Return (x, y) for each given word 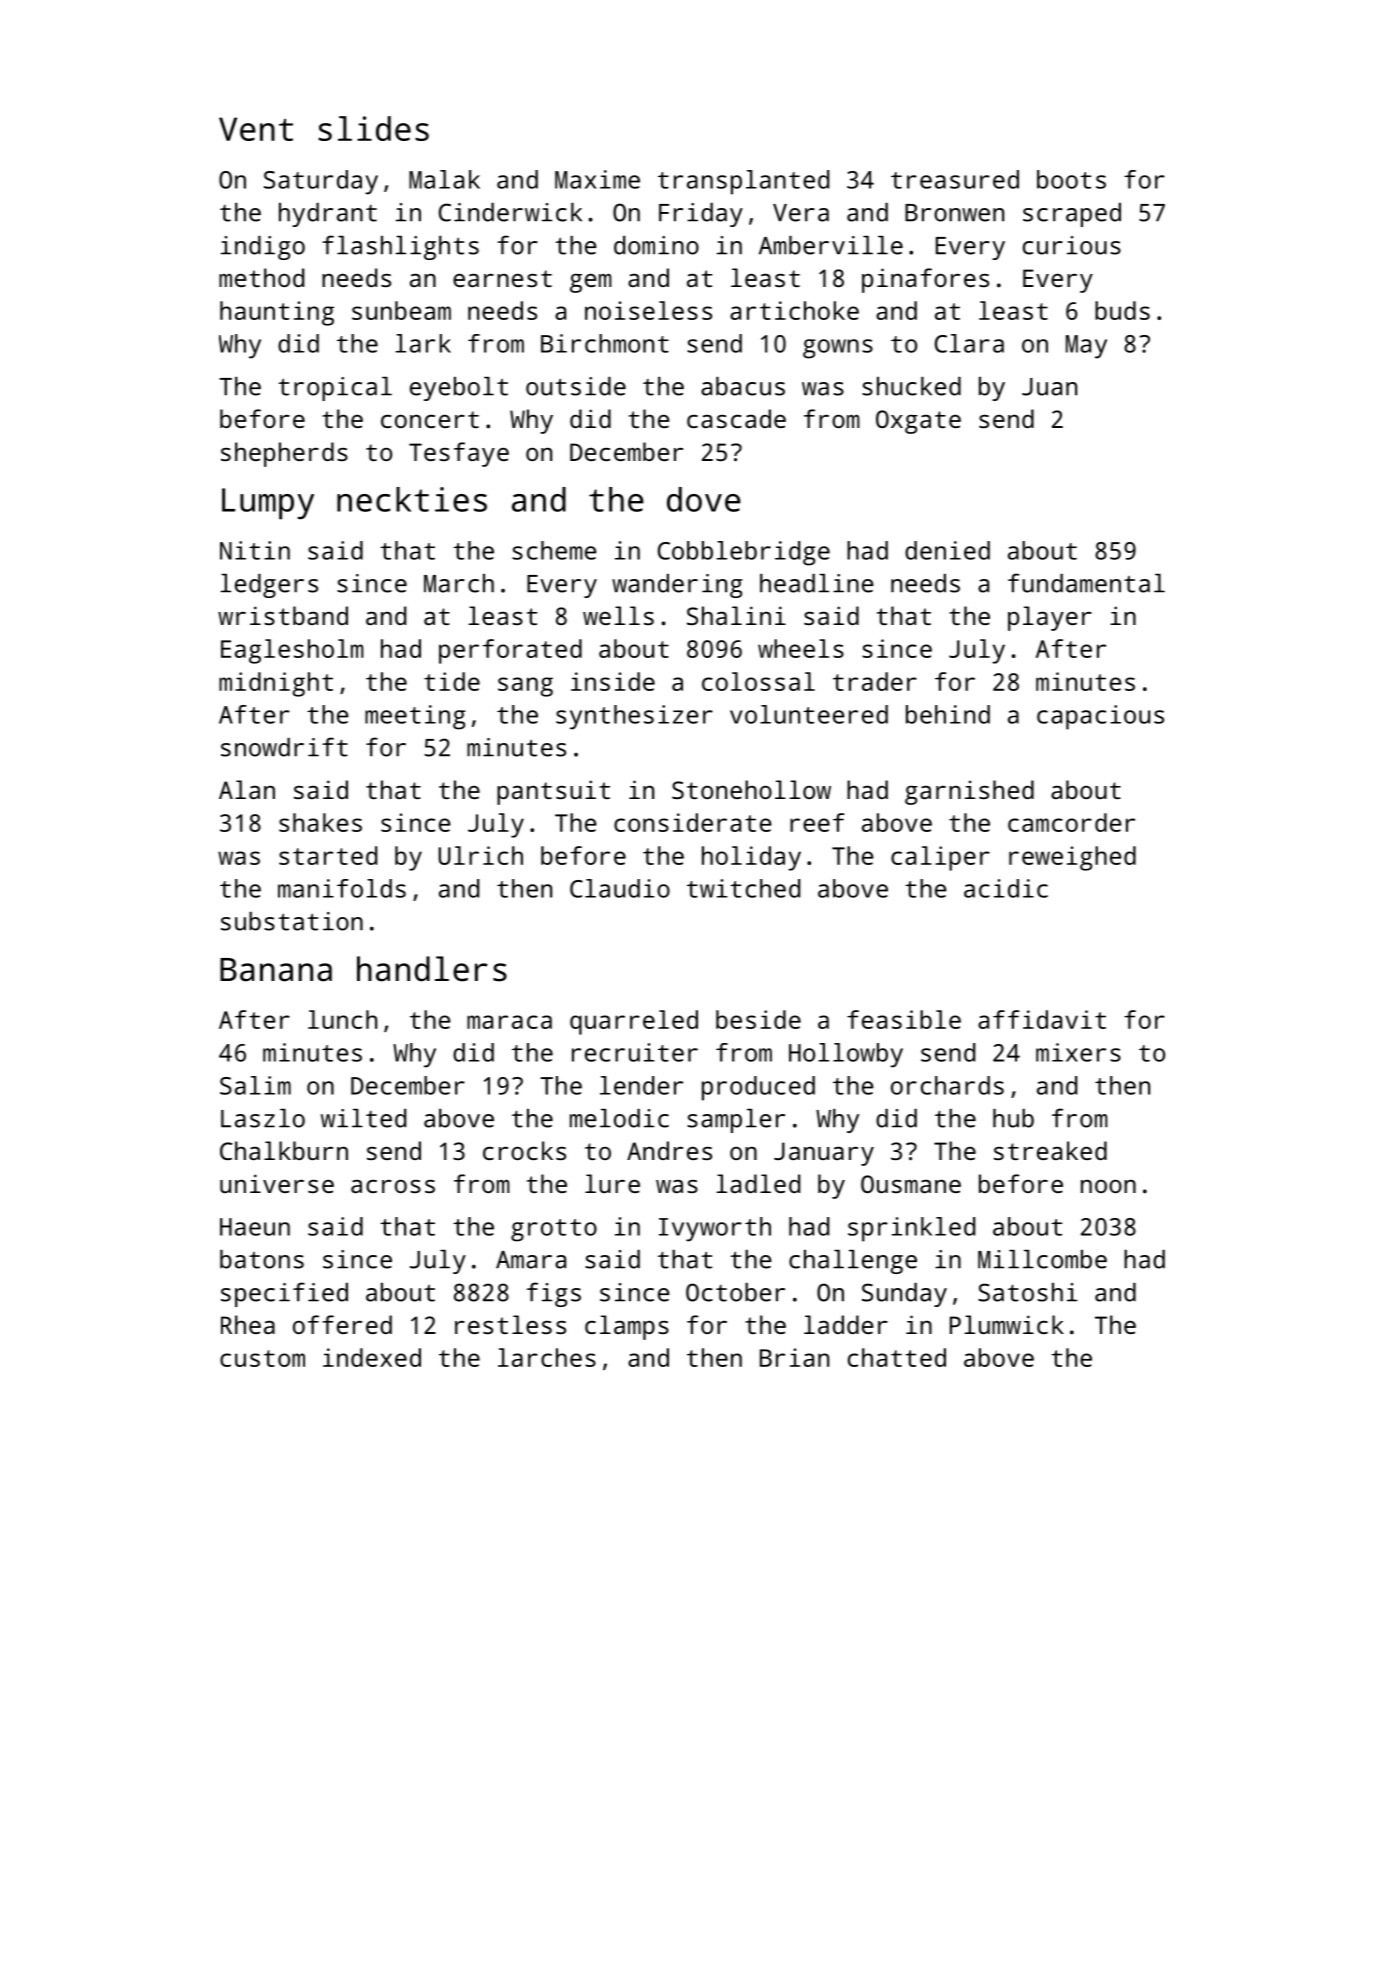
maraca (509, 1022)
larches (547, 1357)
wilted (363, 1118)
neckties (412, 499)
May (1086, 347)
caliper (940, 858)
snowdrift (284, 747)
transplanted (743, 182)
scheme (554, 550)
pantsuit (553, 792)
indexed (372, 1357)
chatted (897, 1357)
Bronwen (954, 213)
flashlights (400, 247)
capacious (1100, 717)
